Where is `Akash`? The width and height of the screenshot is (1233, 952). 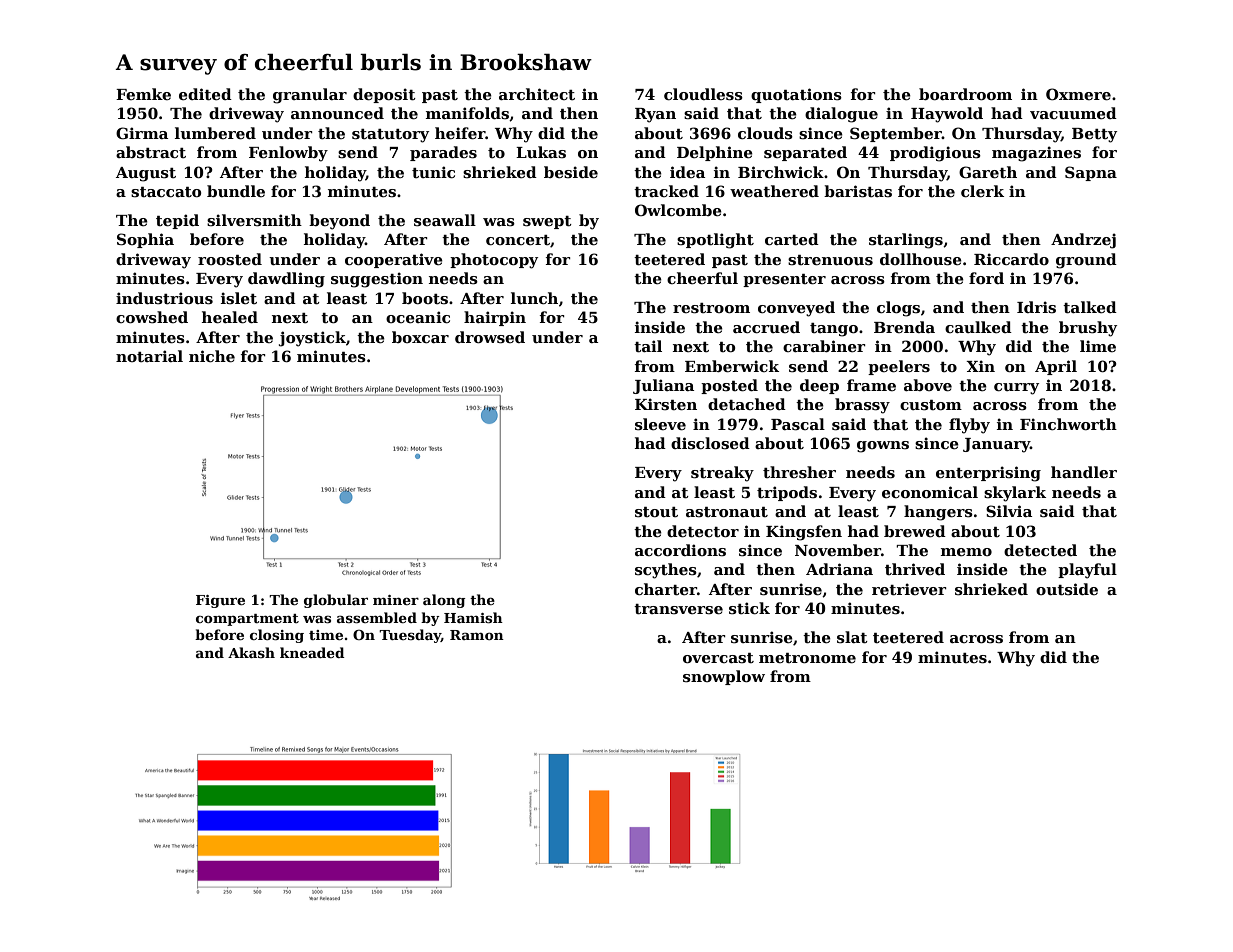
Akash is located at coordinates (251, 652).
